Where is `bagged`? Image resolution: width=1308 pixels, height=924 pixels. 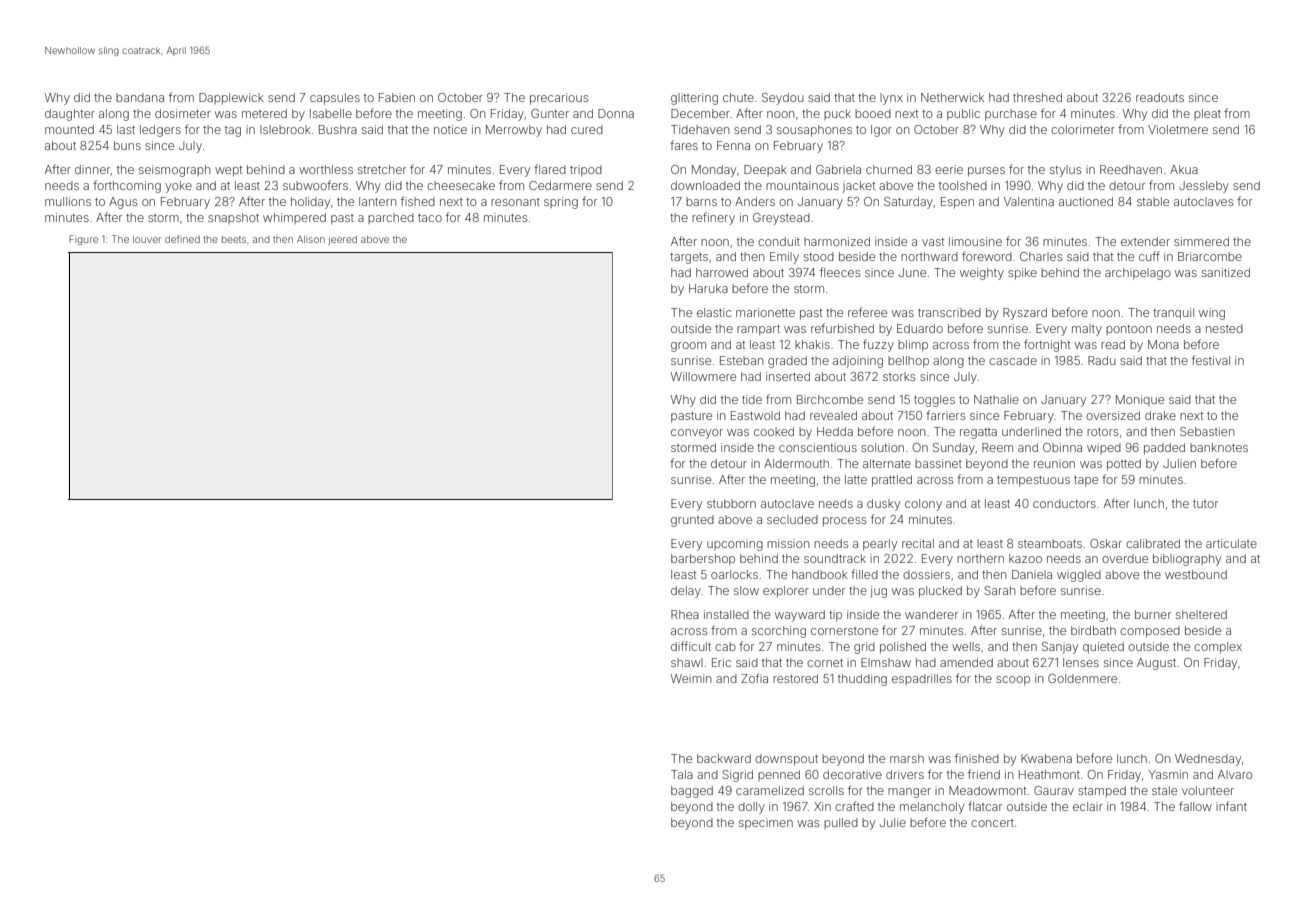
bagged is located at coordinates (692, 792).
